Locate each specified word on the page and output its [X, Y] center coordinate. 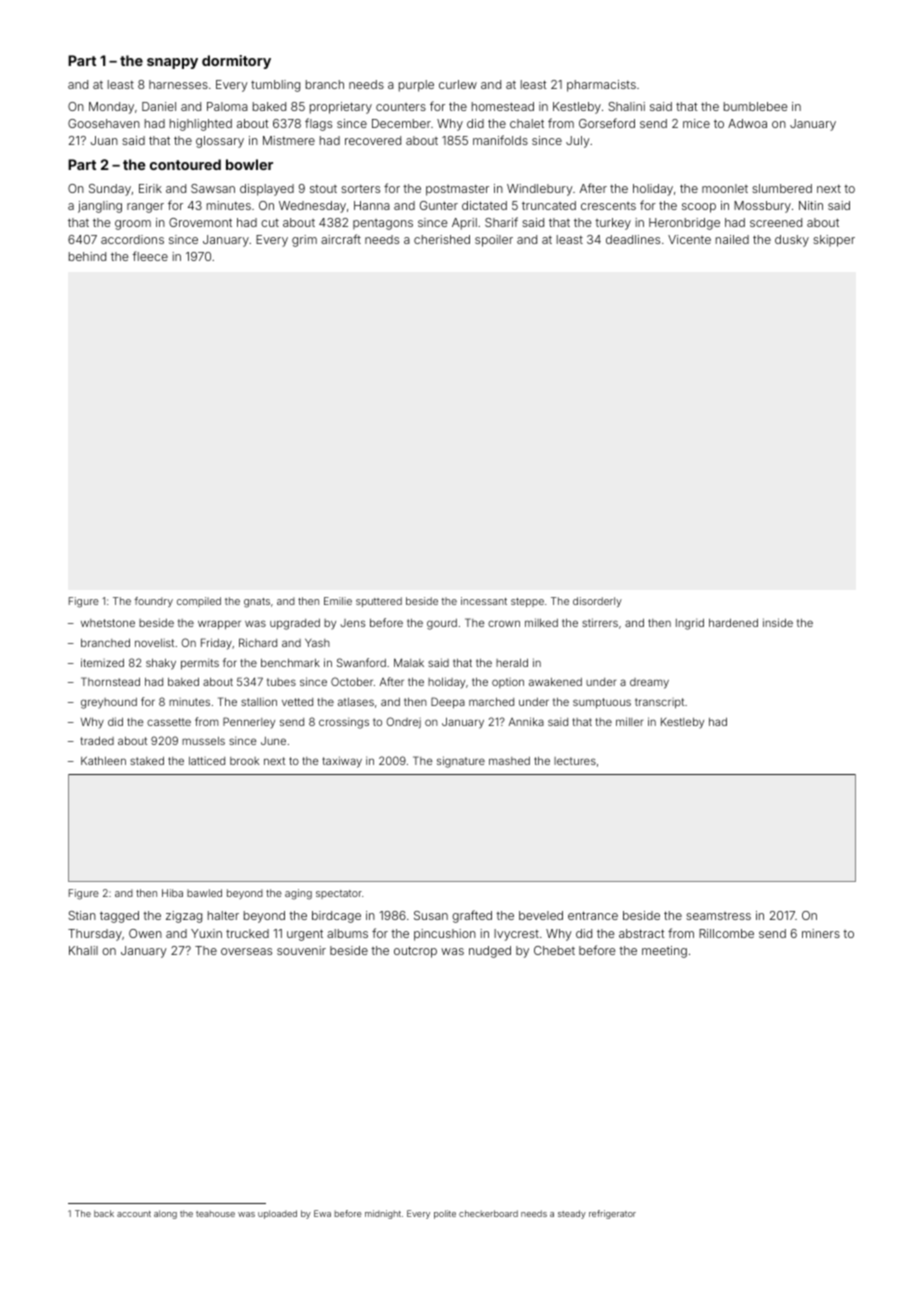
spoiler [494, 241]
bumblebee [755, 106]
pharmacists [601, 86]
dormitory [236, 62]
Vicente [689, 239]
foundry [154, 602]
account [134, 1214]
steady [572, 1214]
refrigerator [612, 1214]
